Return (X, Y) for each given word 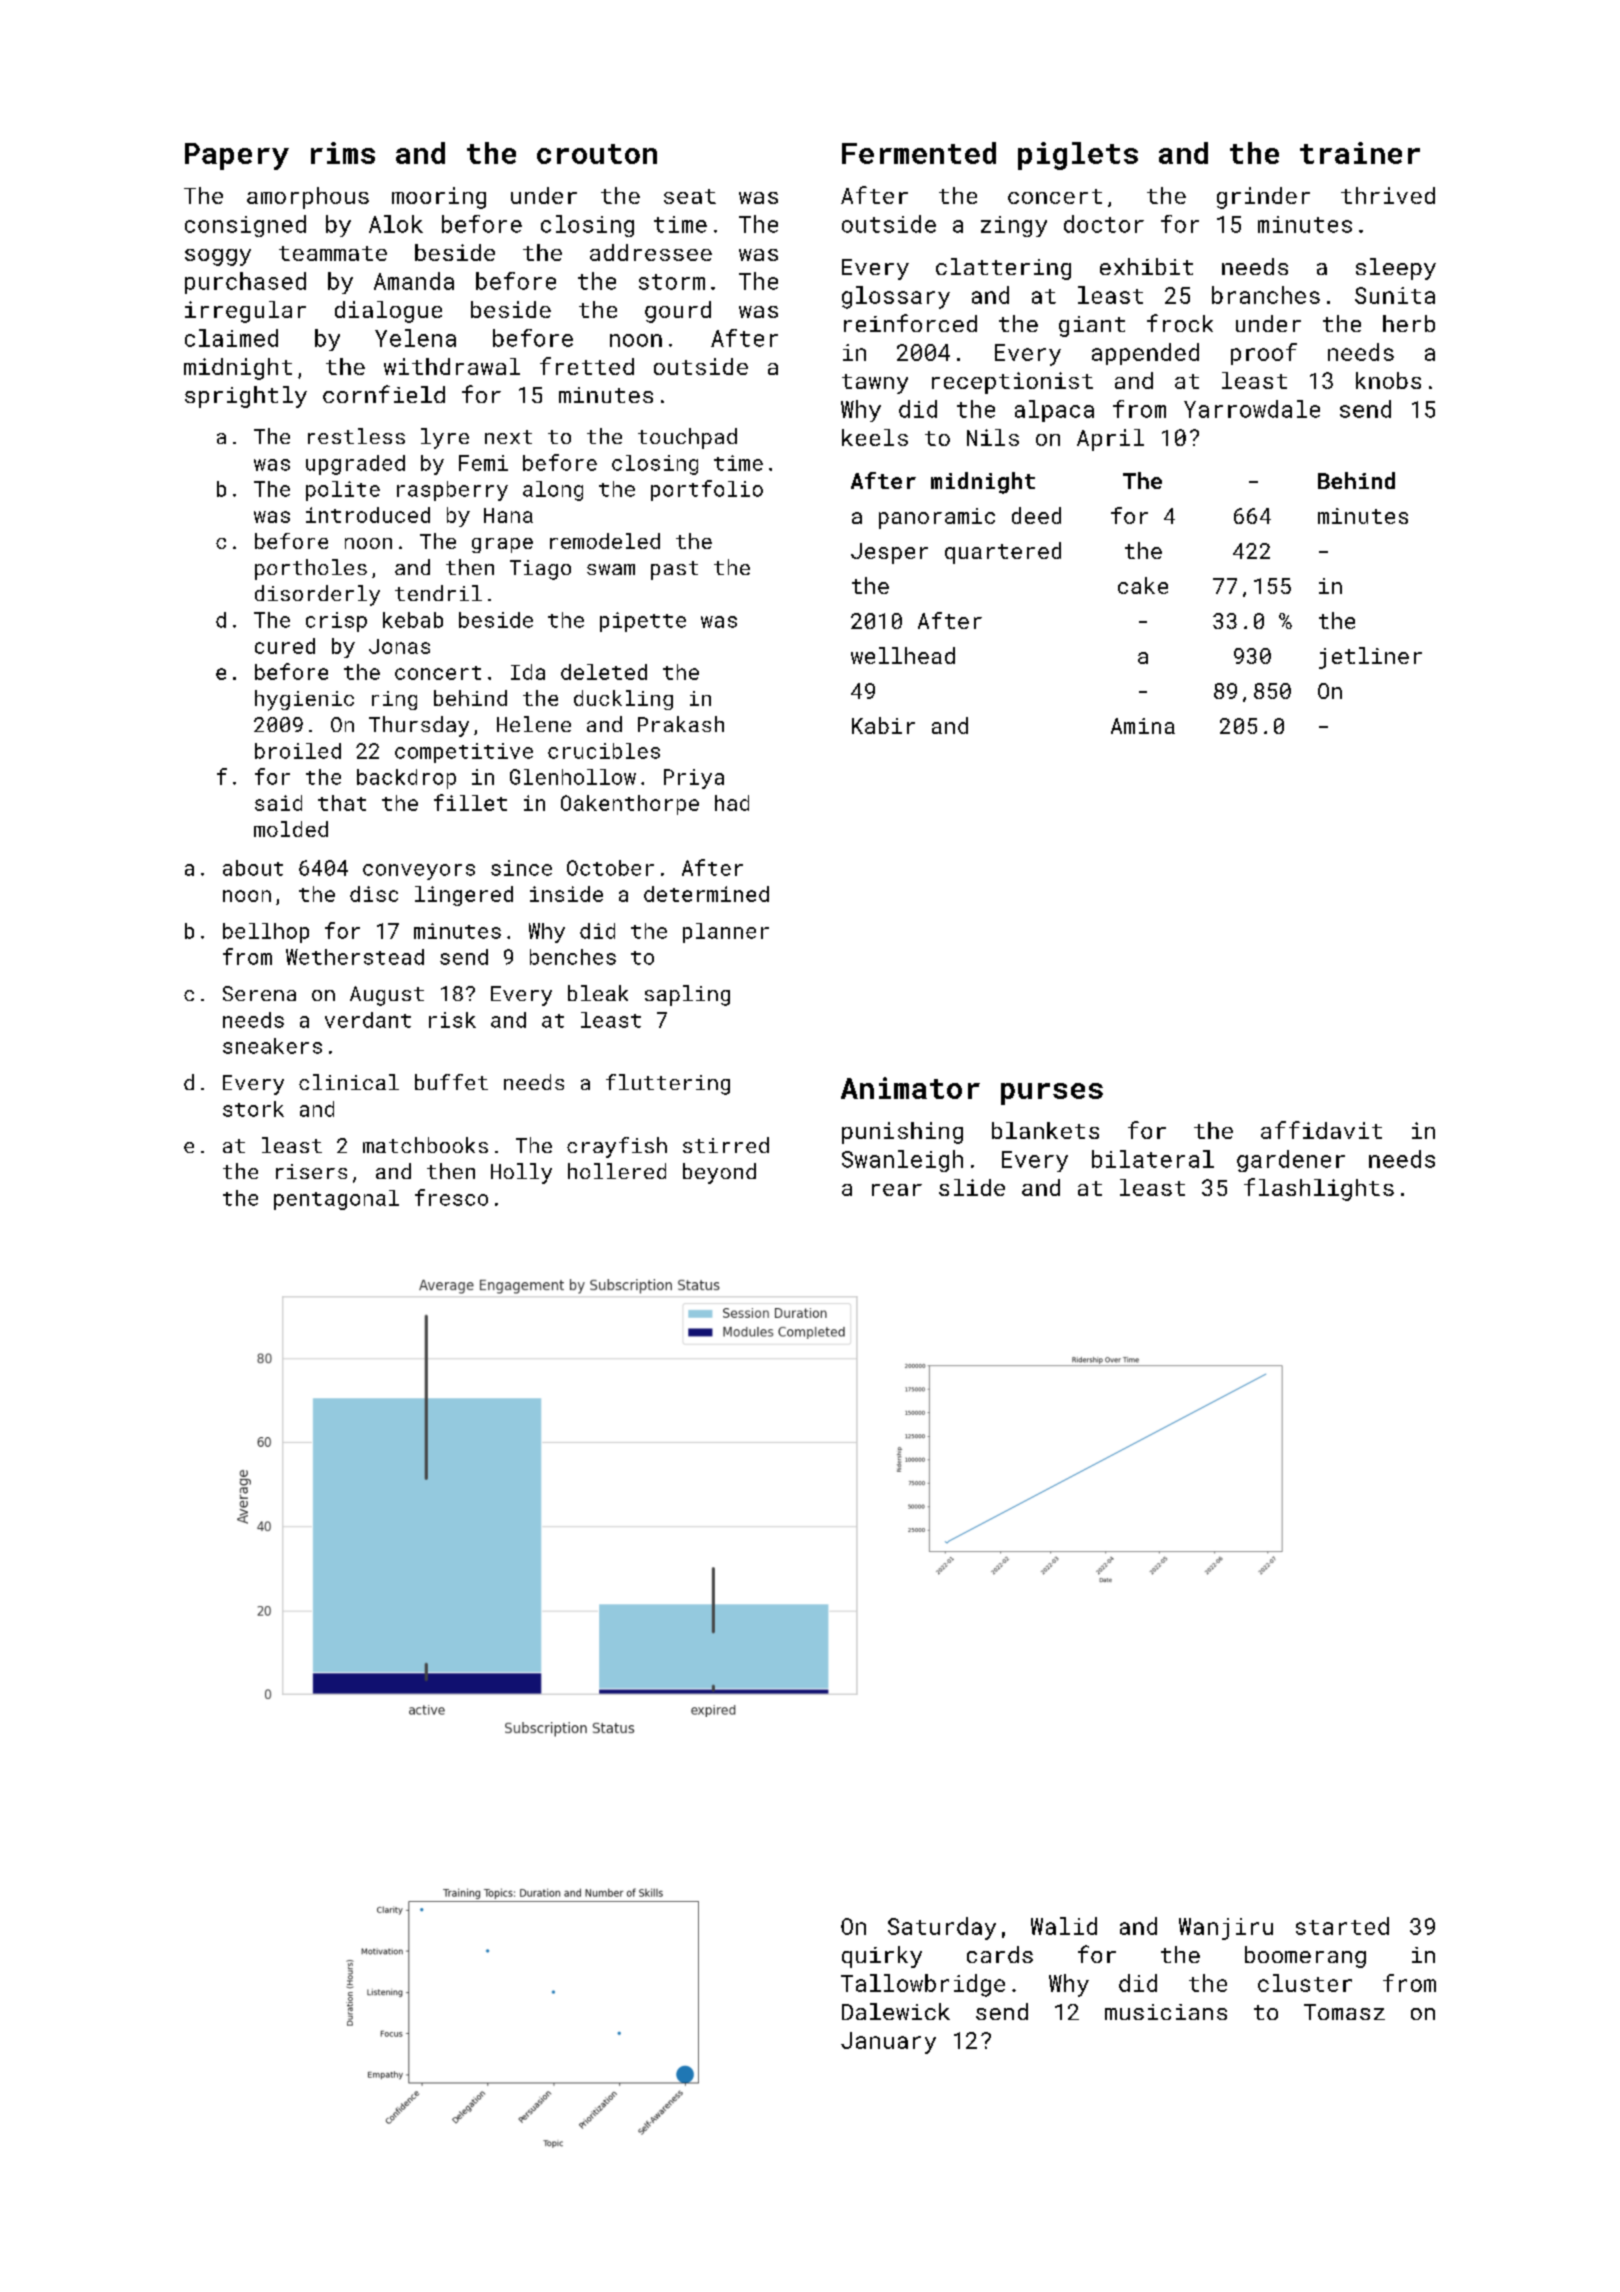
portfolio (707, 490)
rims (343, 153)
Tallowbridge (923, 1985)
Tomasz (1344, 2012)
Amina (1143, 726)
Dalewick (896, 2011)
